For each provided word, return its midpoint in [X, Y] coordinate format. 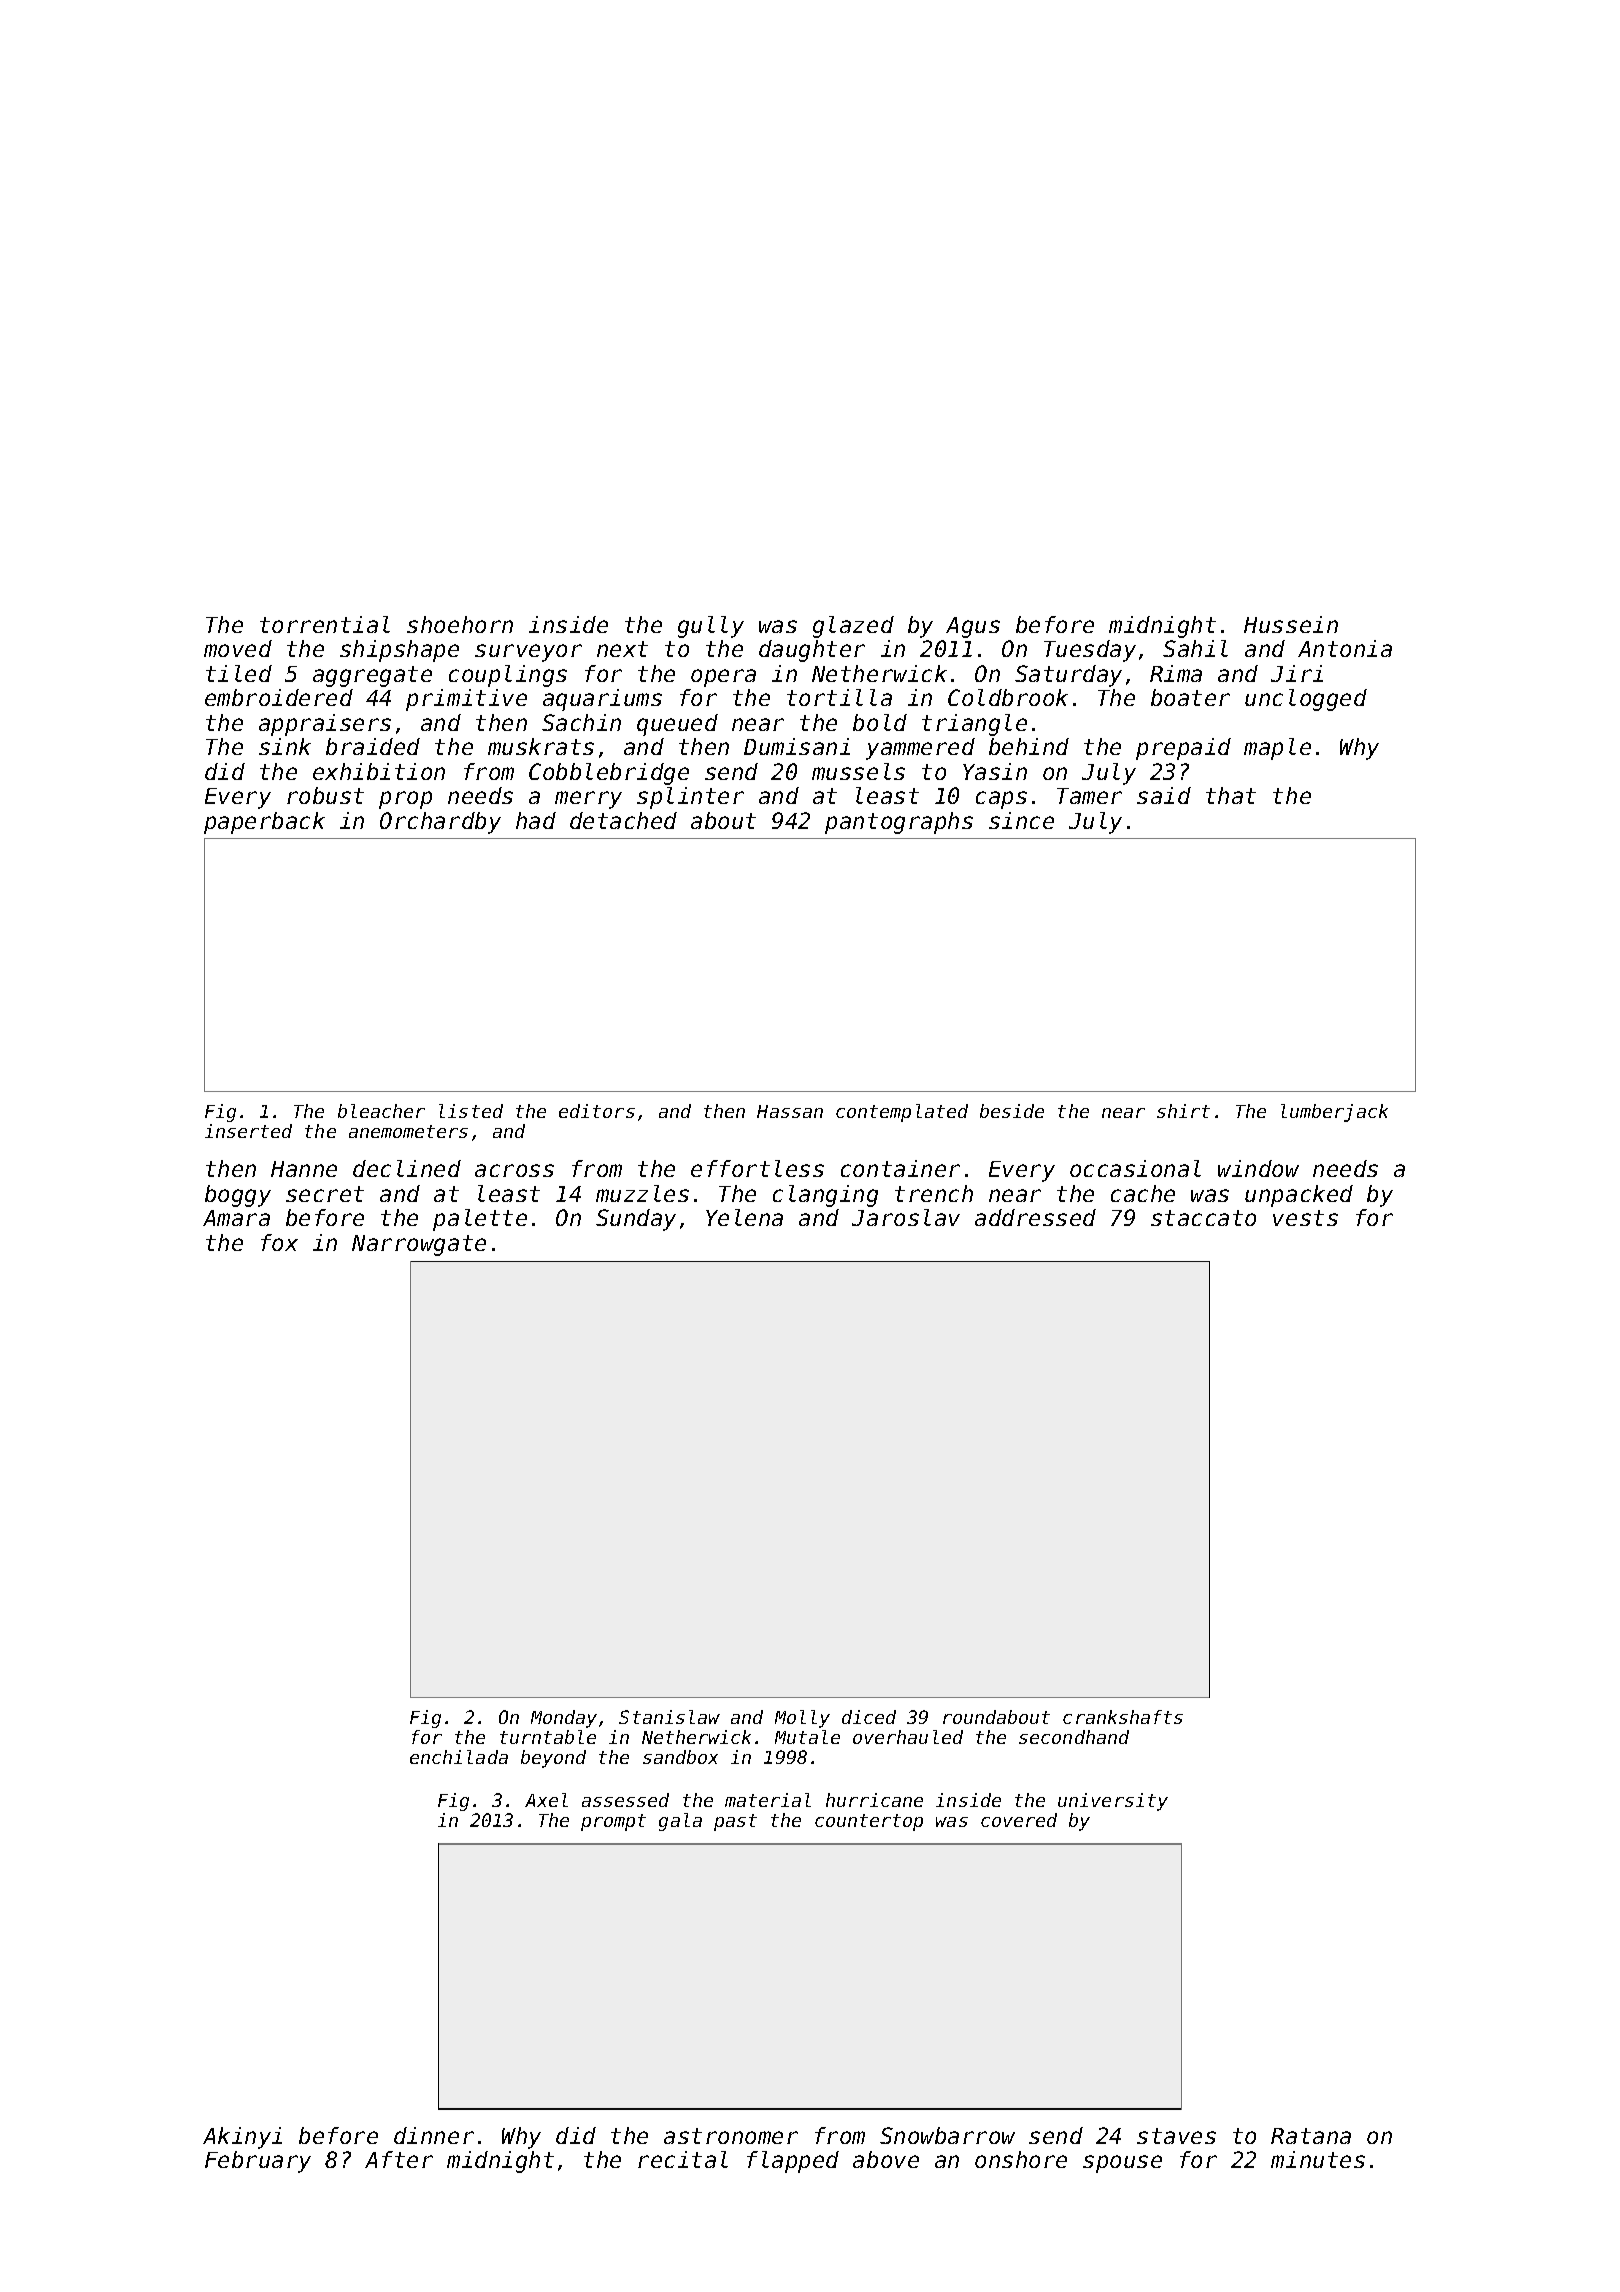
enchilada [459, 1757]
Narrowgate [419, 1245]
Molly [802, 1719]
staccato [1203, 1218]
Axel [546, 1800]
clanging [825, 1196]
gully [711, 627]
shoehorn [460, 624]
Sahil [1195, 648]
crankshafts [1123, 1717]
